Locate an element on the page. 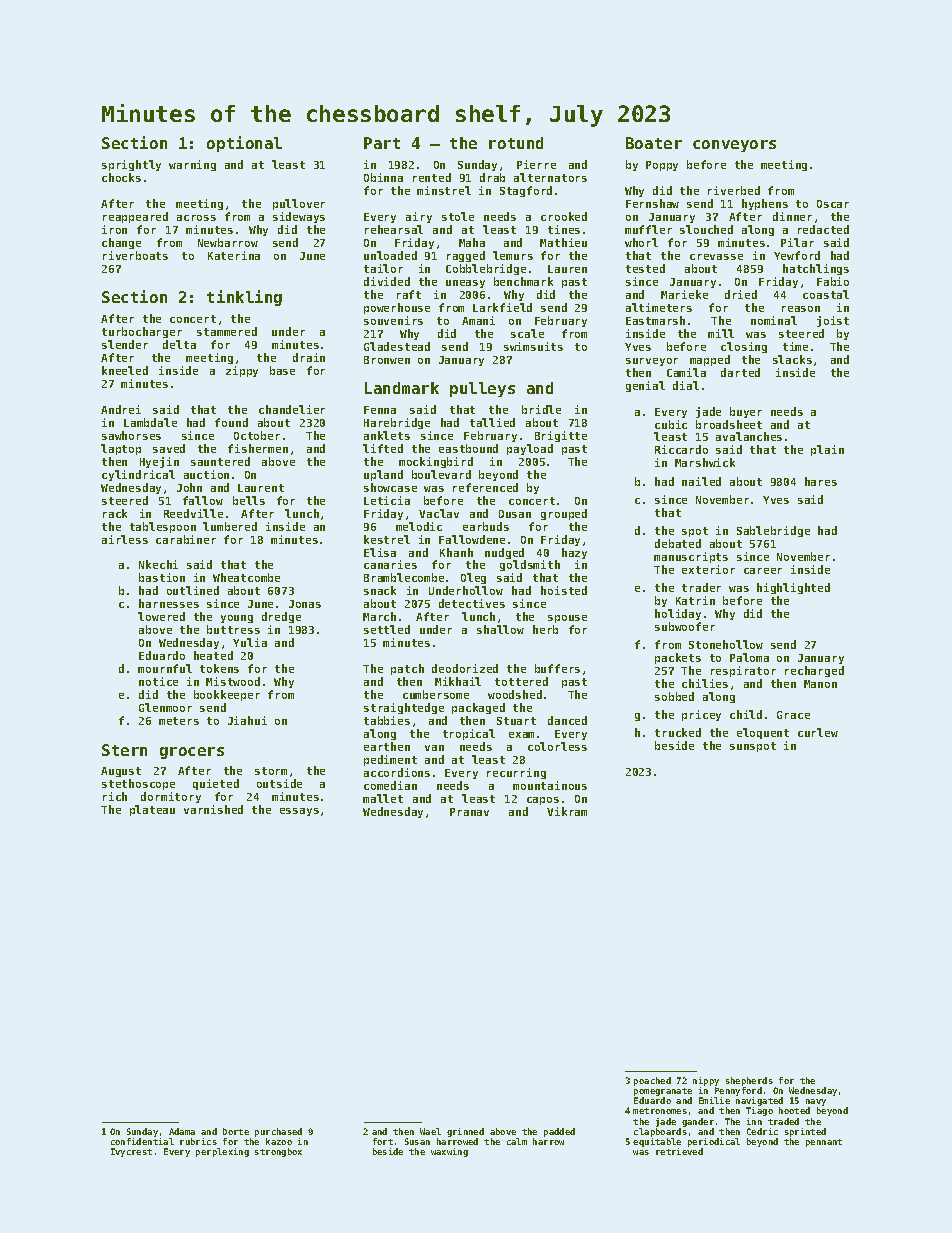 The width and height of the page is (952, 1233). trucked is located at coordinates (678, 732).
